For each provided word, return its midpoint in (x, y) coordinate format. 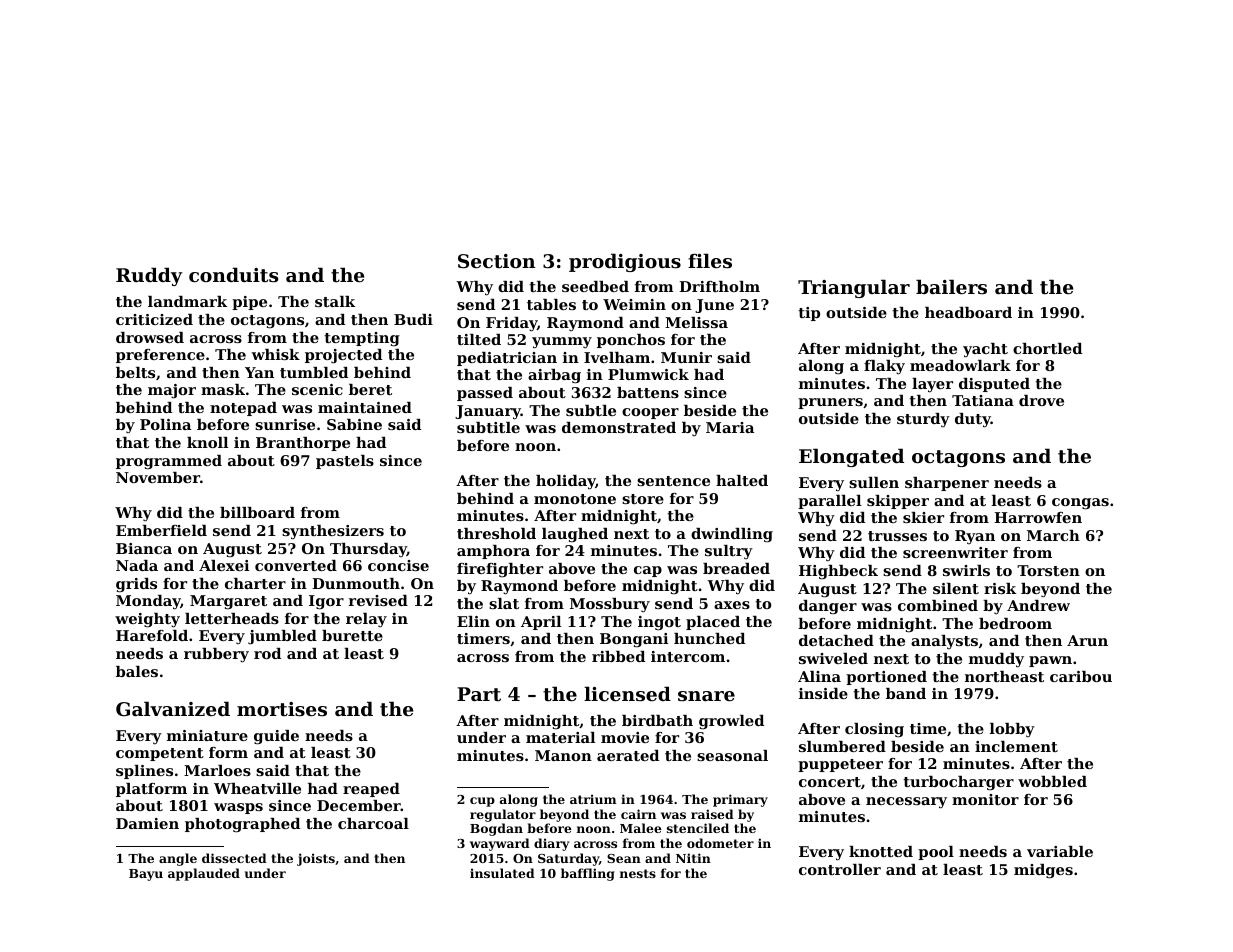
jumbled (282, 637)
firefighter (500, 570)
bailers (951, 287)
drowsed (150, 337)
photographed (242, 825)
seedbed (595, 286)
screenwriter (955, 552)
